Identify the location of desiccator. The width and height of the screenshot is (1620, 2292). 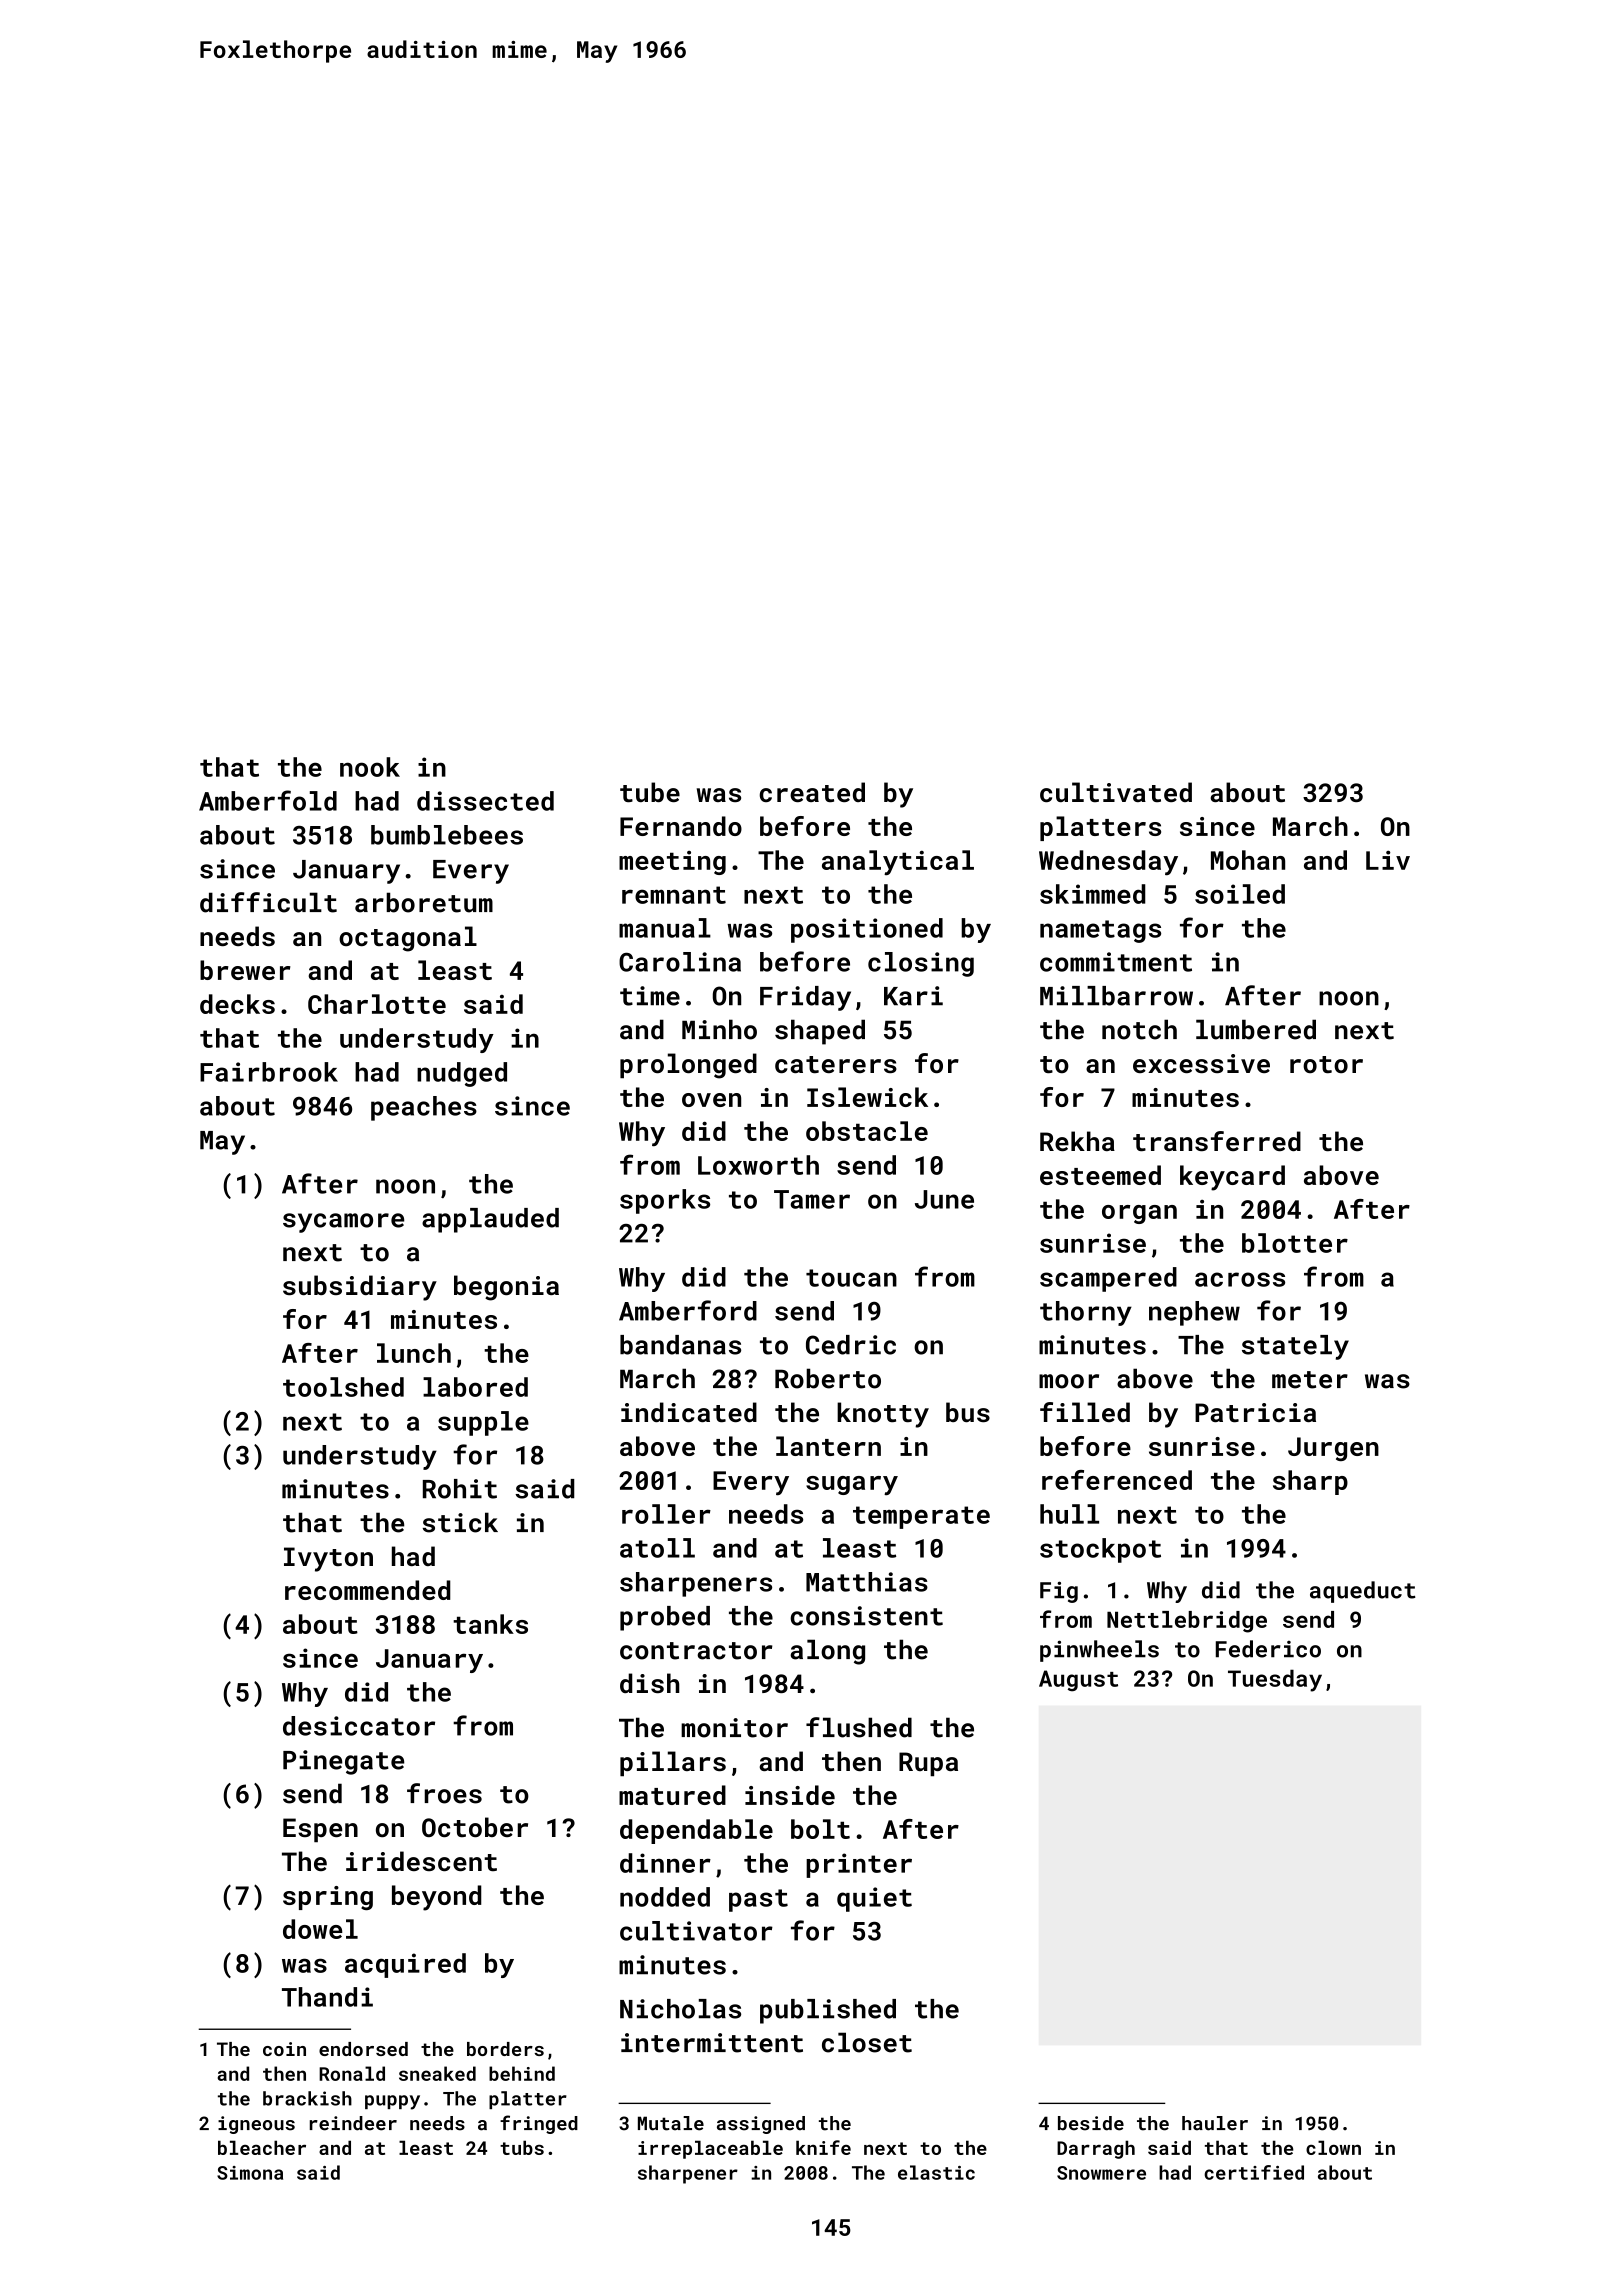
(359, 1726).
